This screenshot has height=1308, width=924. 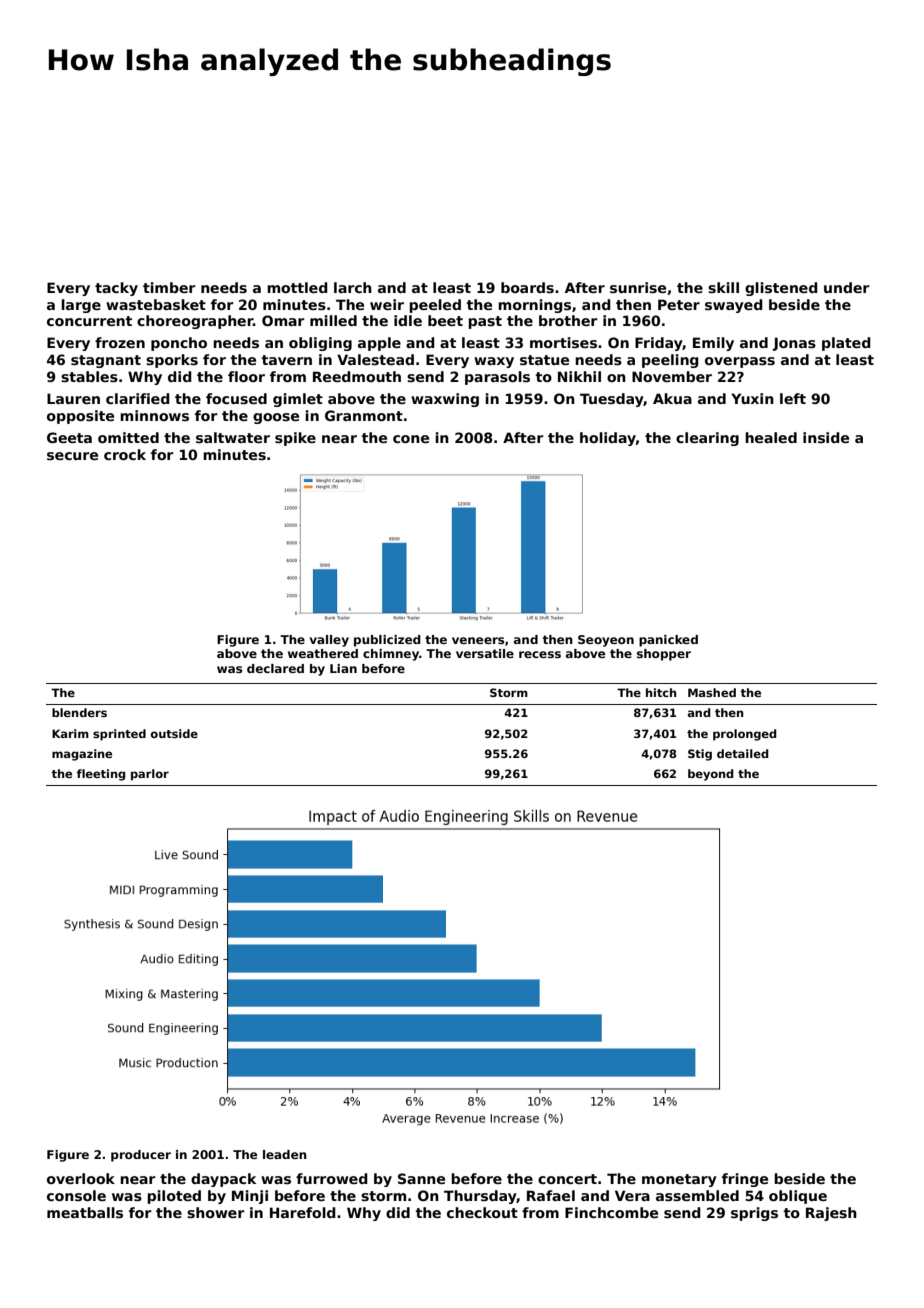 I want to click on holiday, so click(x=608, y=439).
